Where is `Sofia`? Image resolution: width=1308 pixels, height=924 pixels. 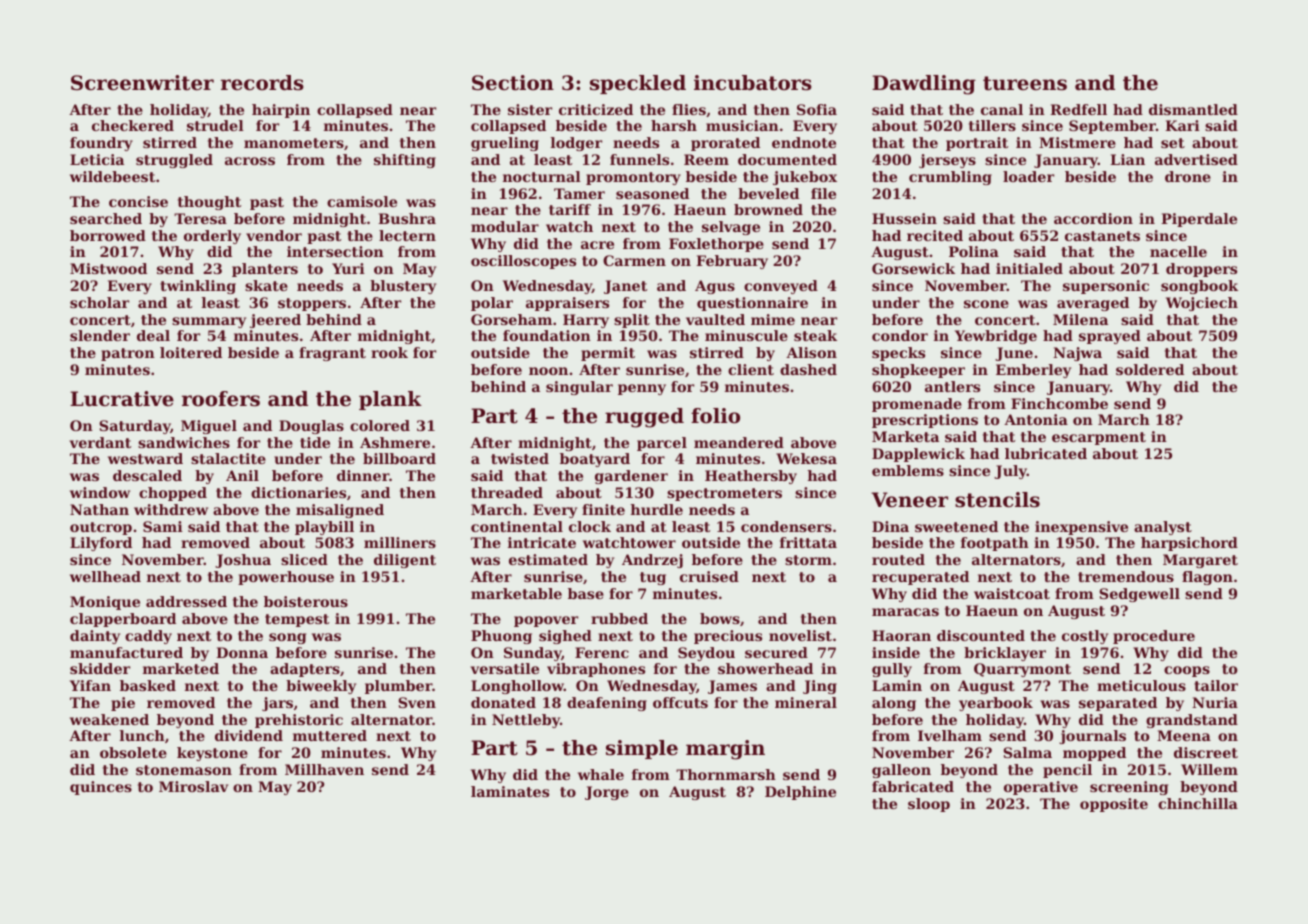
Sofia is located at coordinates (817, 109).
